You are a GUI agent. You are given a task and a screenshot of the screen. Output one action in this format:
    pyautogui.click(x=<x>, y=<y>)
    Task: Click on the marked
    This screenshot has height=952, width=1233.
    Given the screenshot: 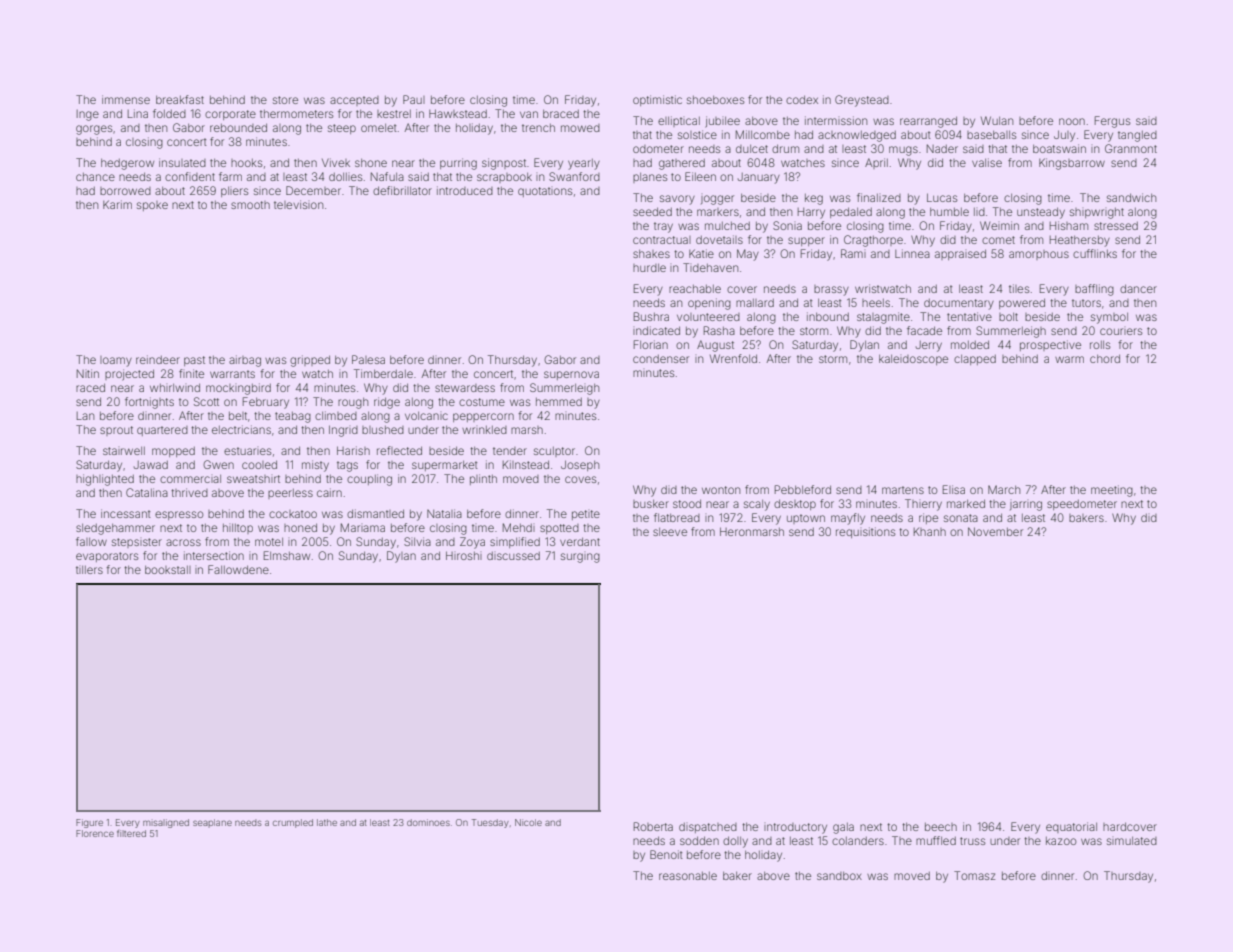 What is the action you would take?
    pyautogui.click(x=966, y=504)
